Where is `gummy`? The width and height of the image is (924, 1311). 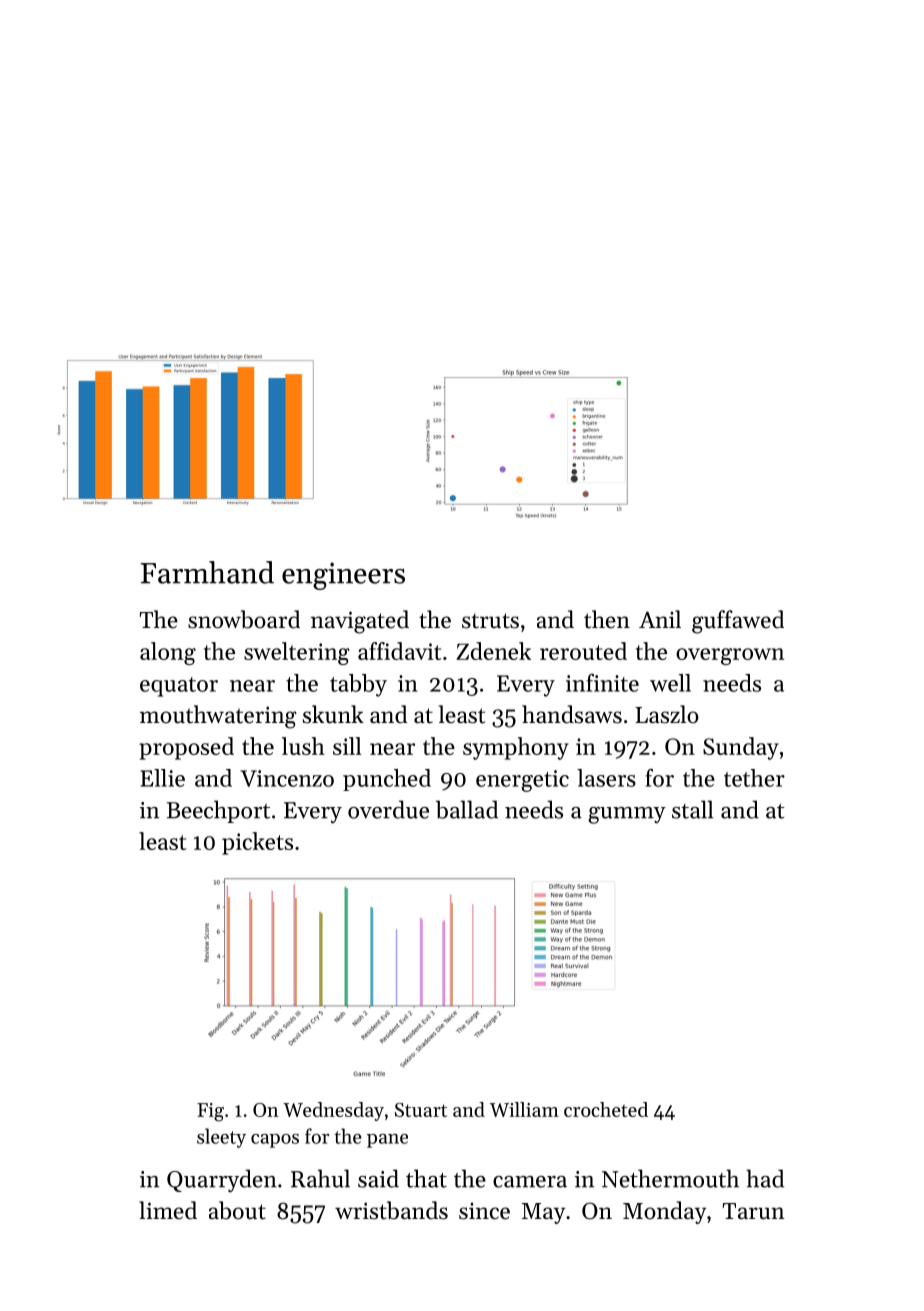 gummy is located at coordinates (627, 815).
